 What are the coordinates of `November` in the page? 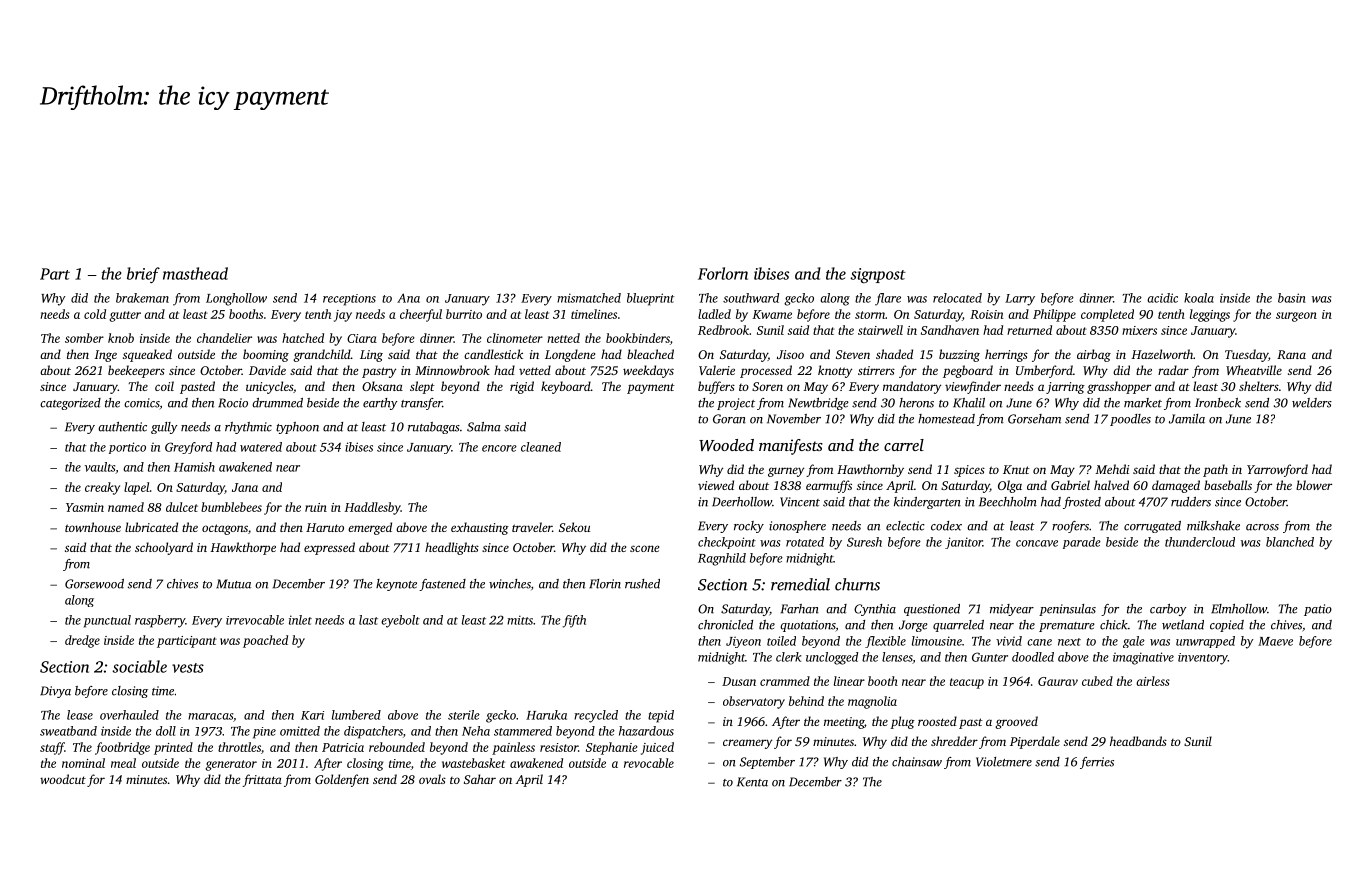 It's located at (794, 419).
